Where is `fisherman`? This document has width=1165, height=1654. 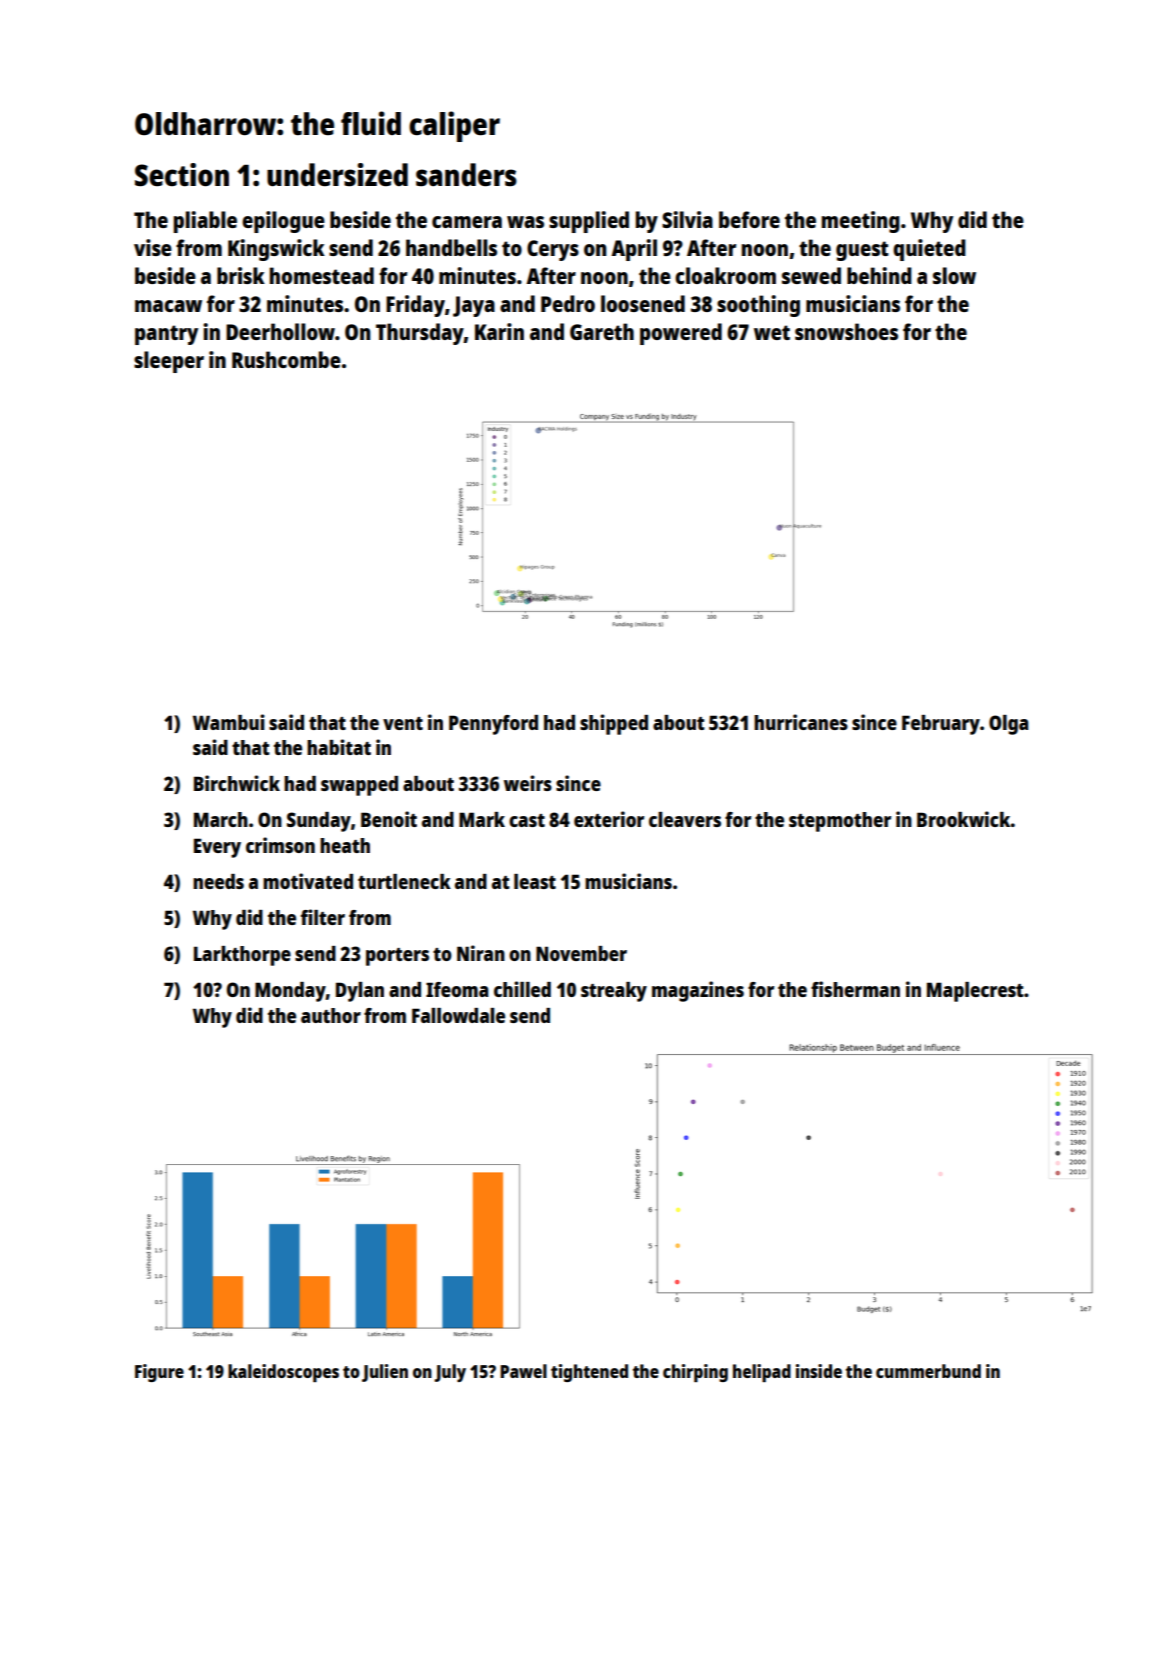
fisherman is located at coordinates (855, 989).
